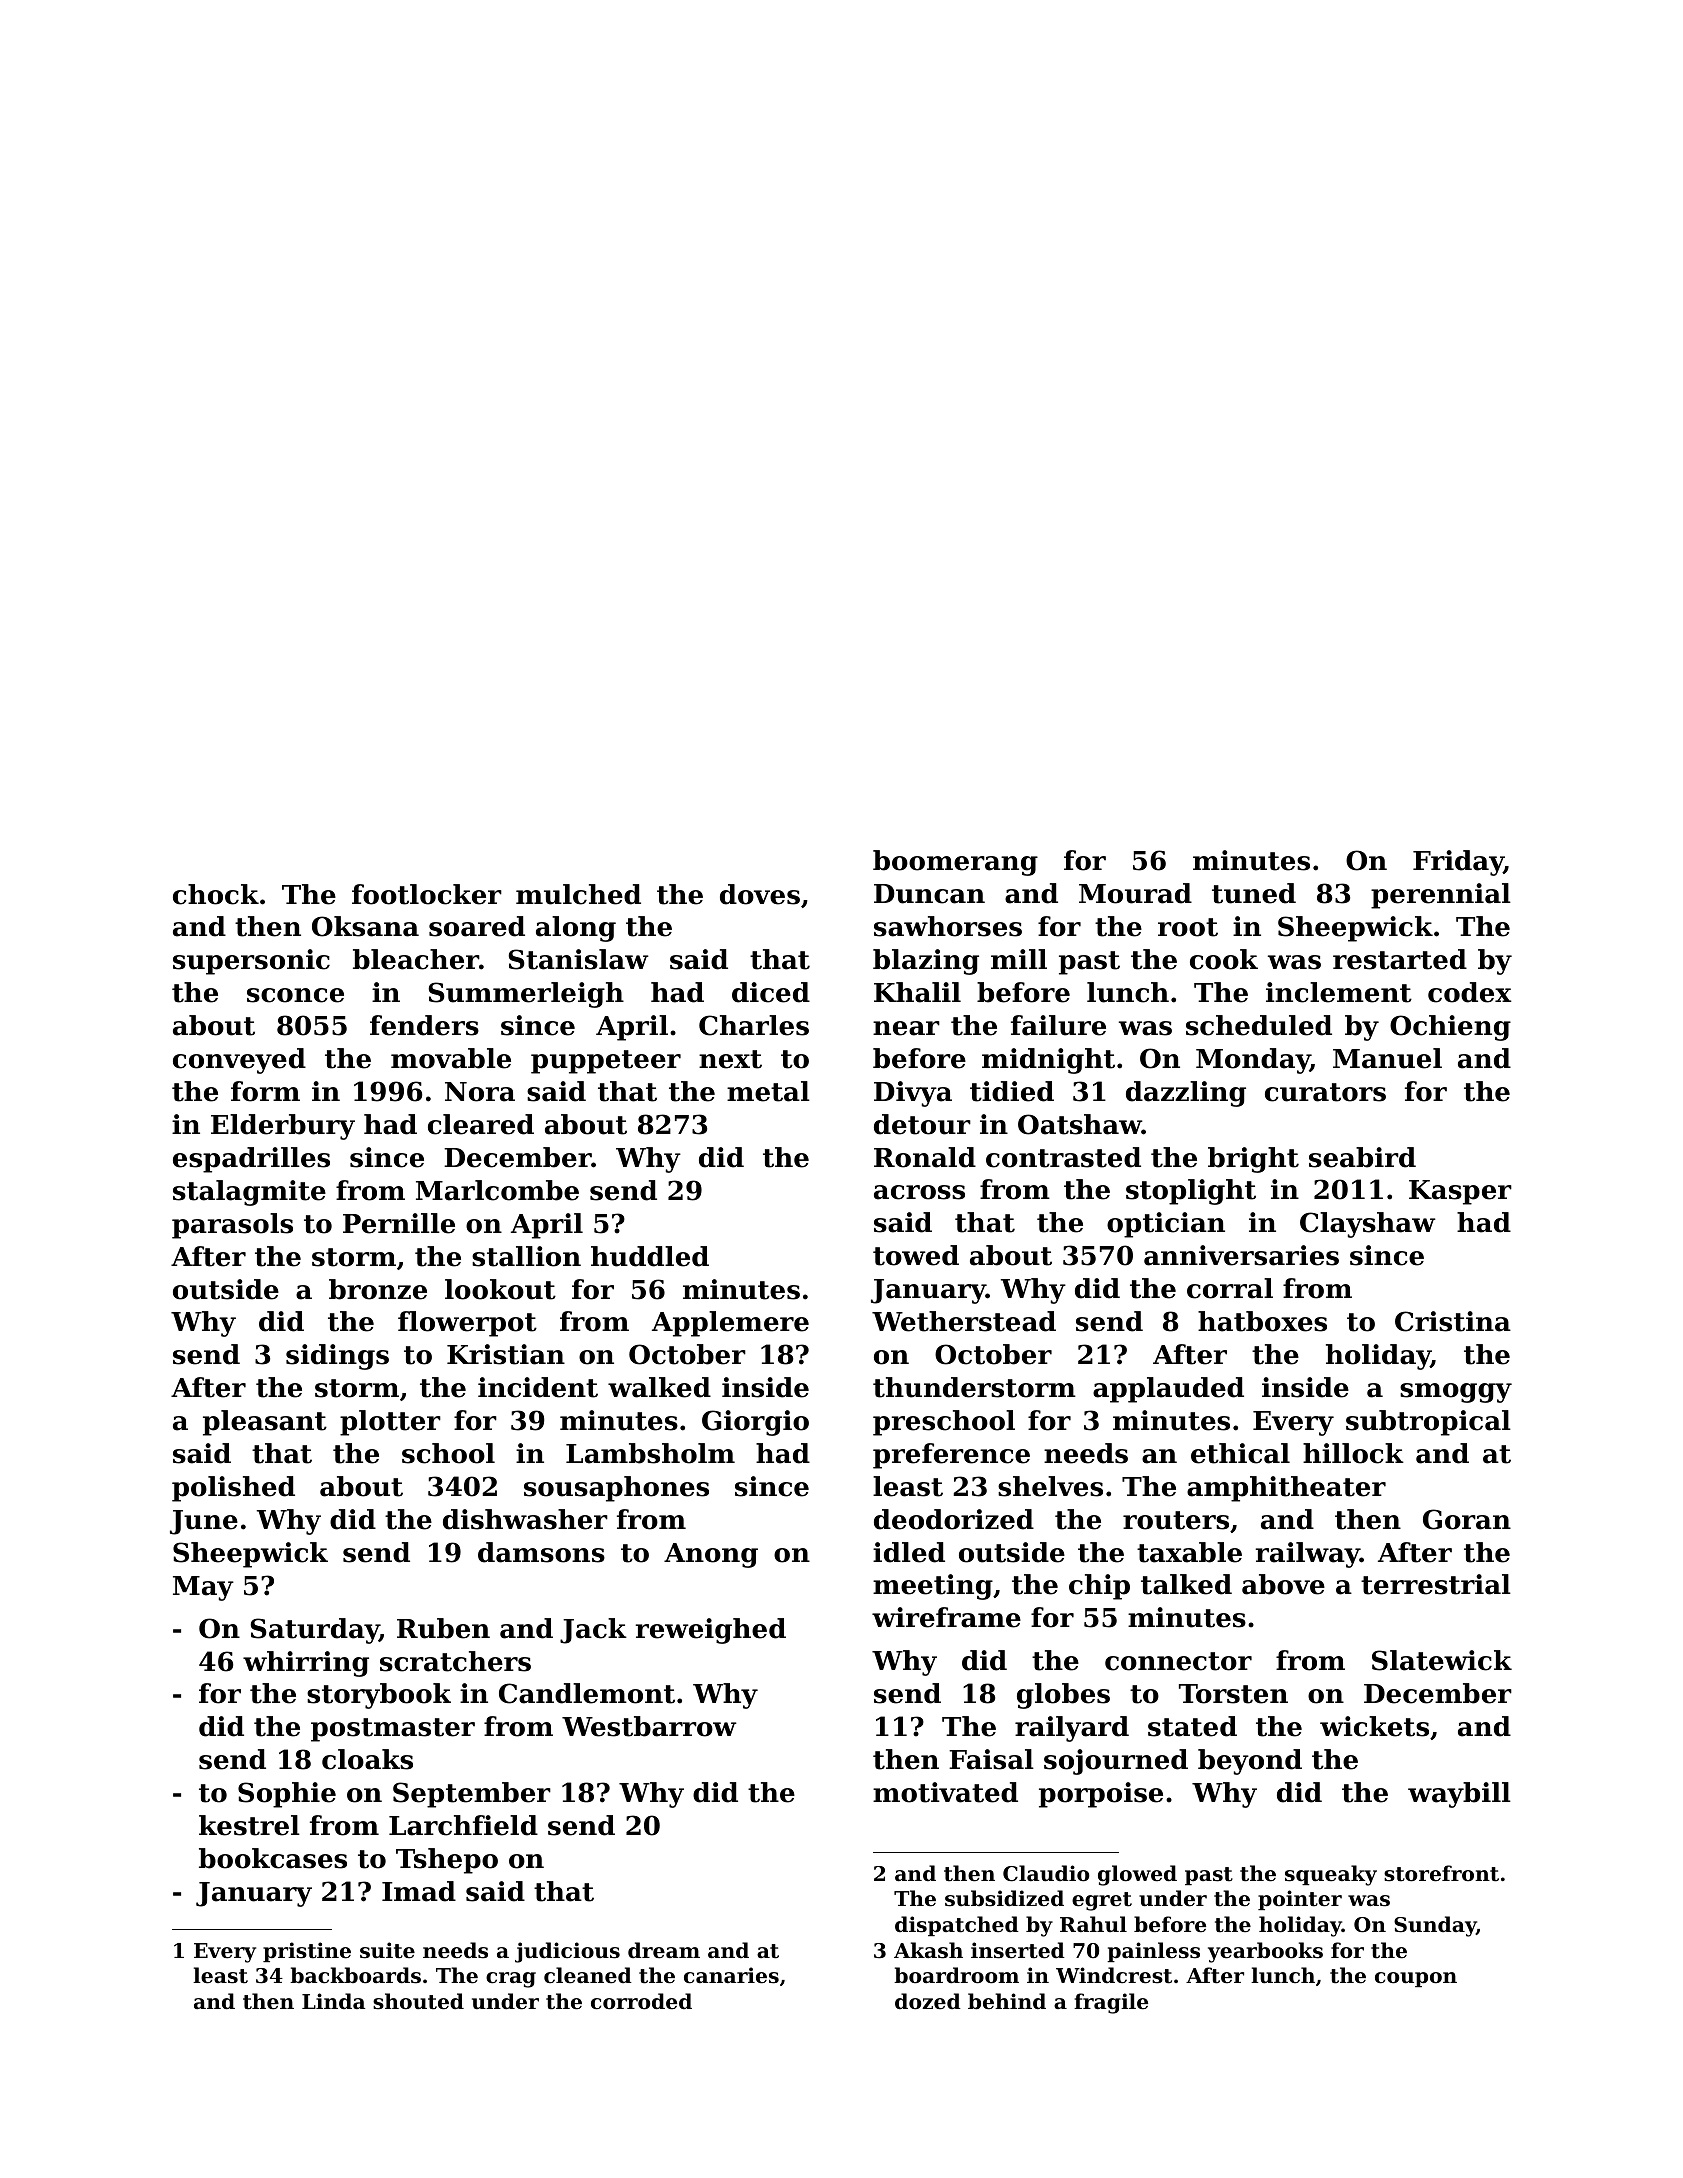 The height and width of the page is (2178, 1683). Describe the element at coordinates (1460, 1192) in the page. I see `Kasper` at that location.
